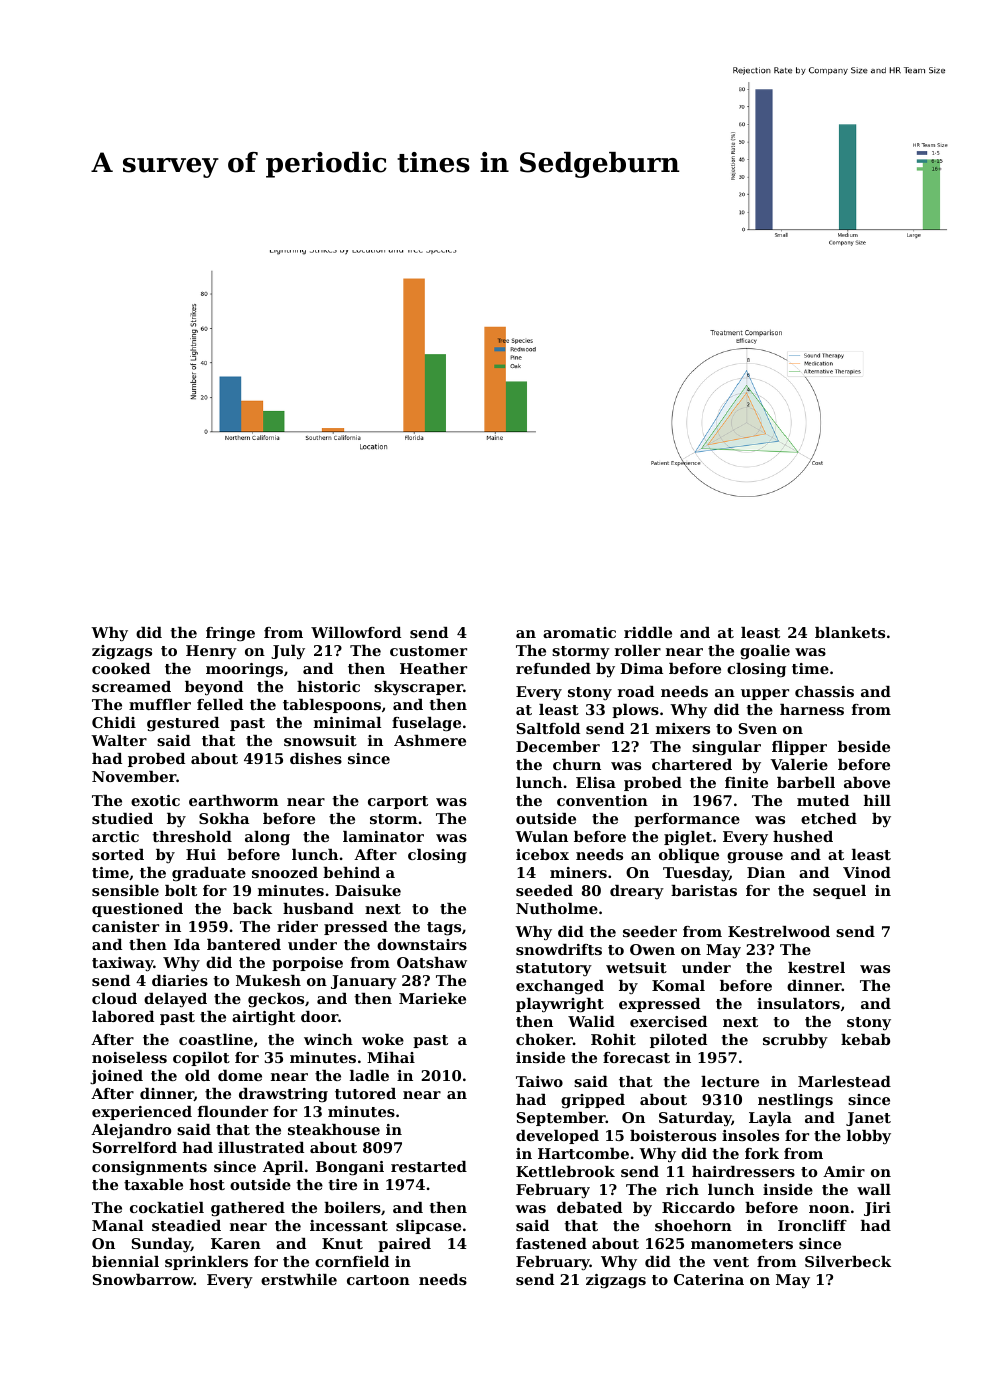 The width and height of the screenshot is (983, 1396). What do you see at coordinates (429, 1166) in the screenshot?
I see `restarted` at bounding box center [429, 1166].
